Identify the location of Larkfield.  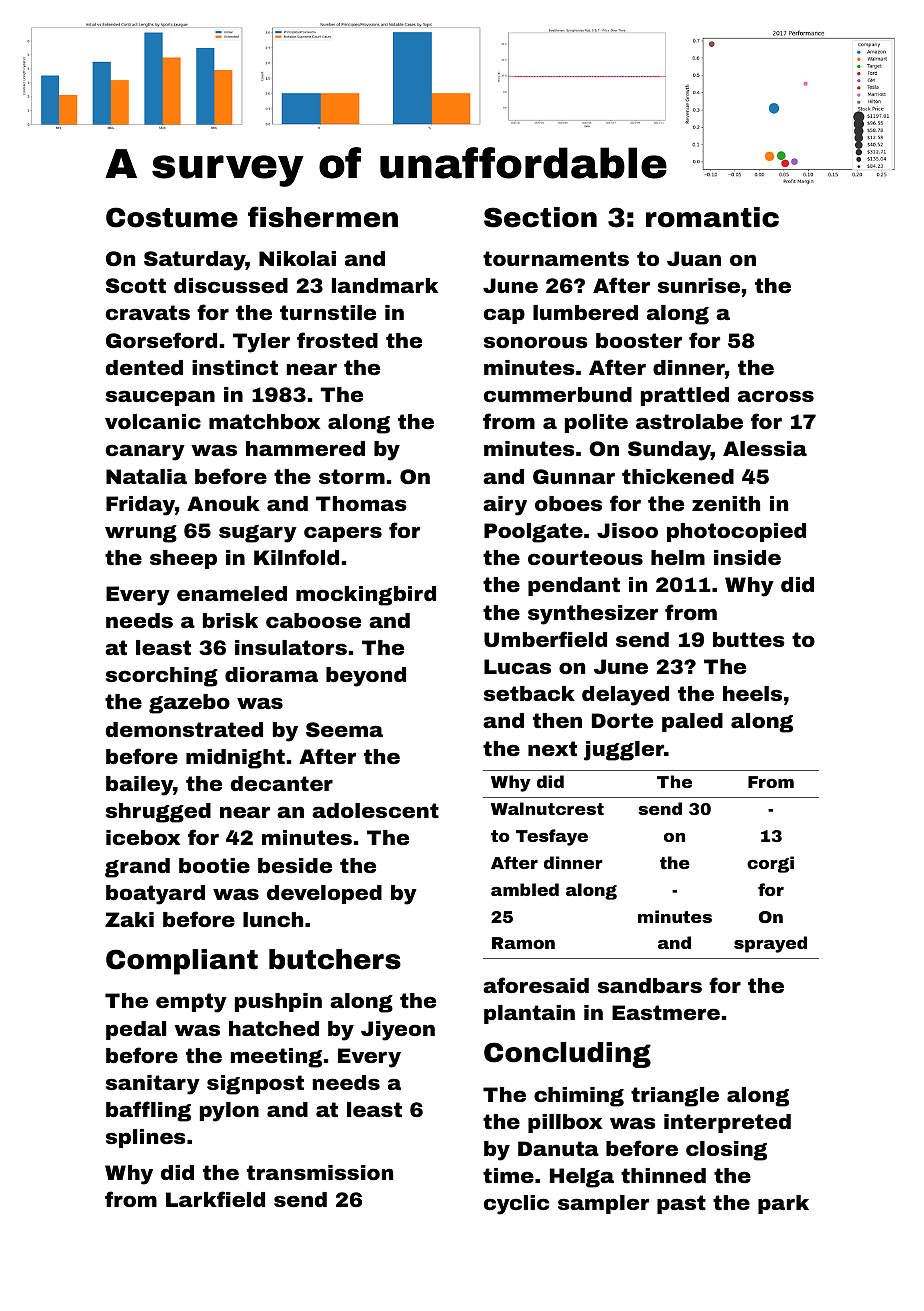
(215, 1199).
